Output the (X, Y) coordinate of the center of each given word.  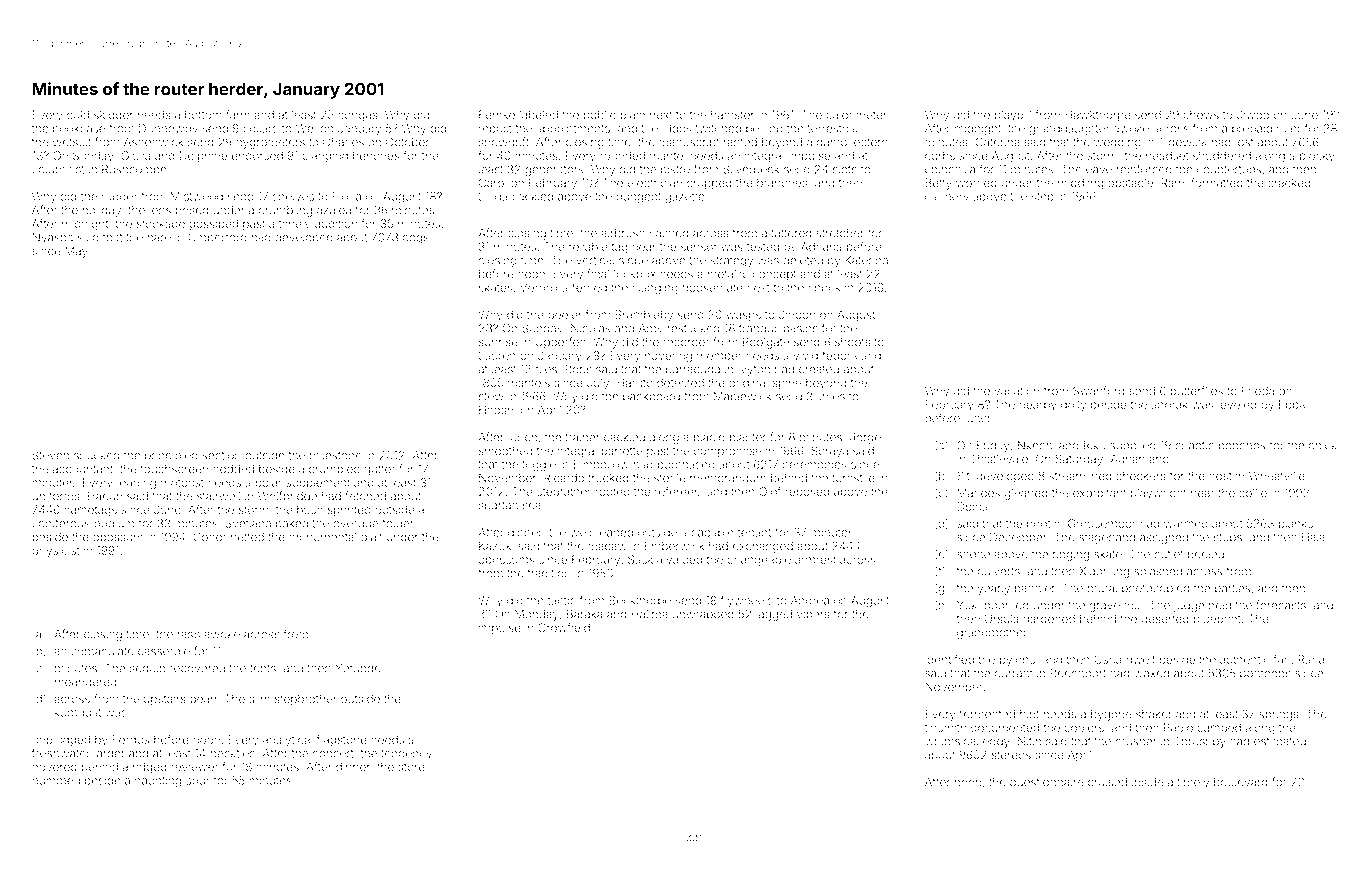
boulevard (1241, 782)
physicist (55, 552)
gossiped (213, 225)
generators (554, 171)
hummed (56, 780)
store (411, 767)
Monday (537, 615)
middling (1080, 184)
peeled (1206, 555)
